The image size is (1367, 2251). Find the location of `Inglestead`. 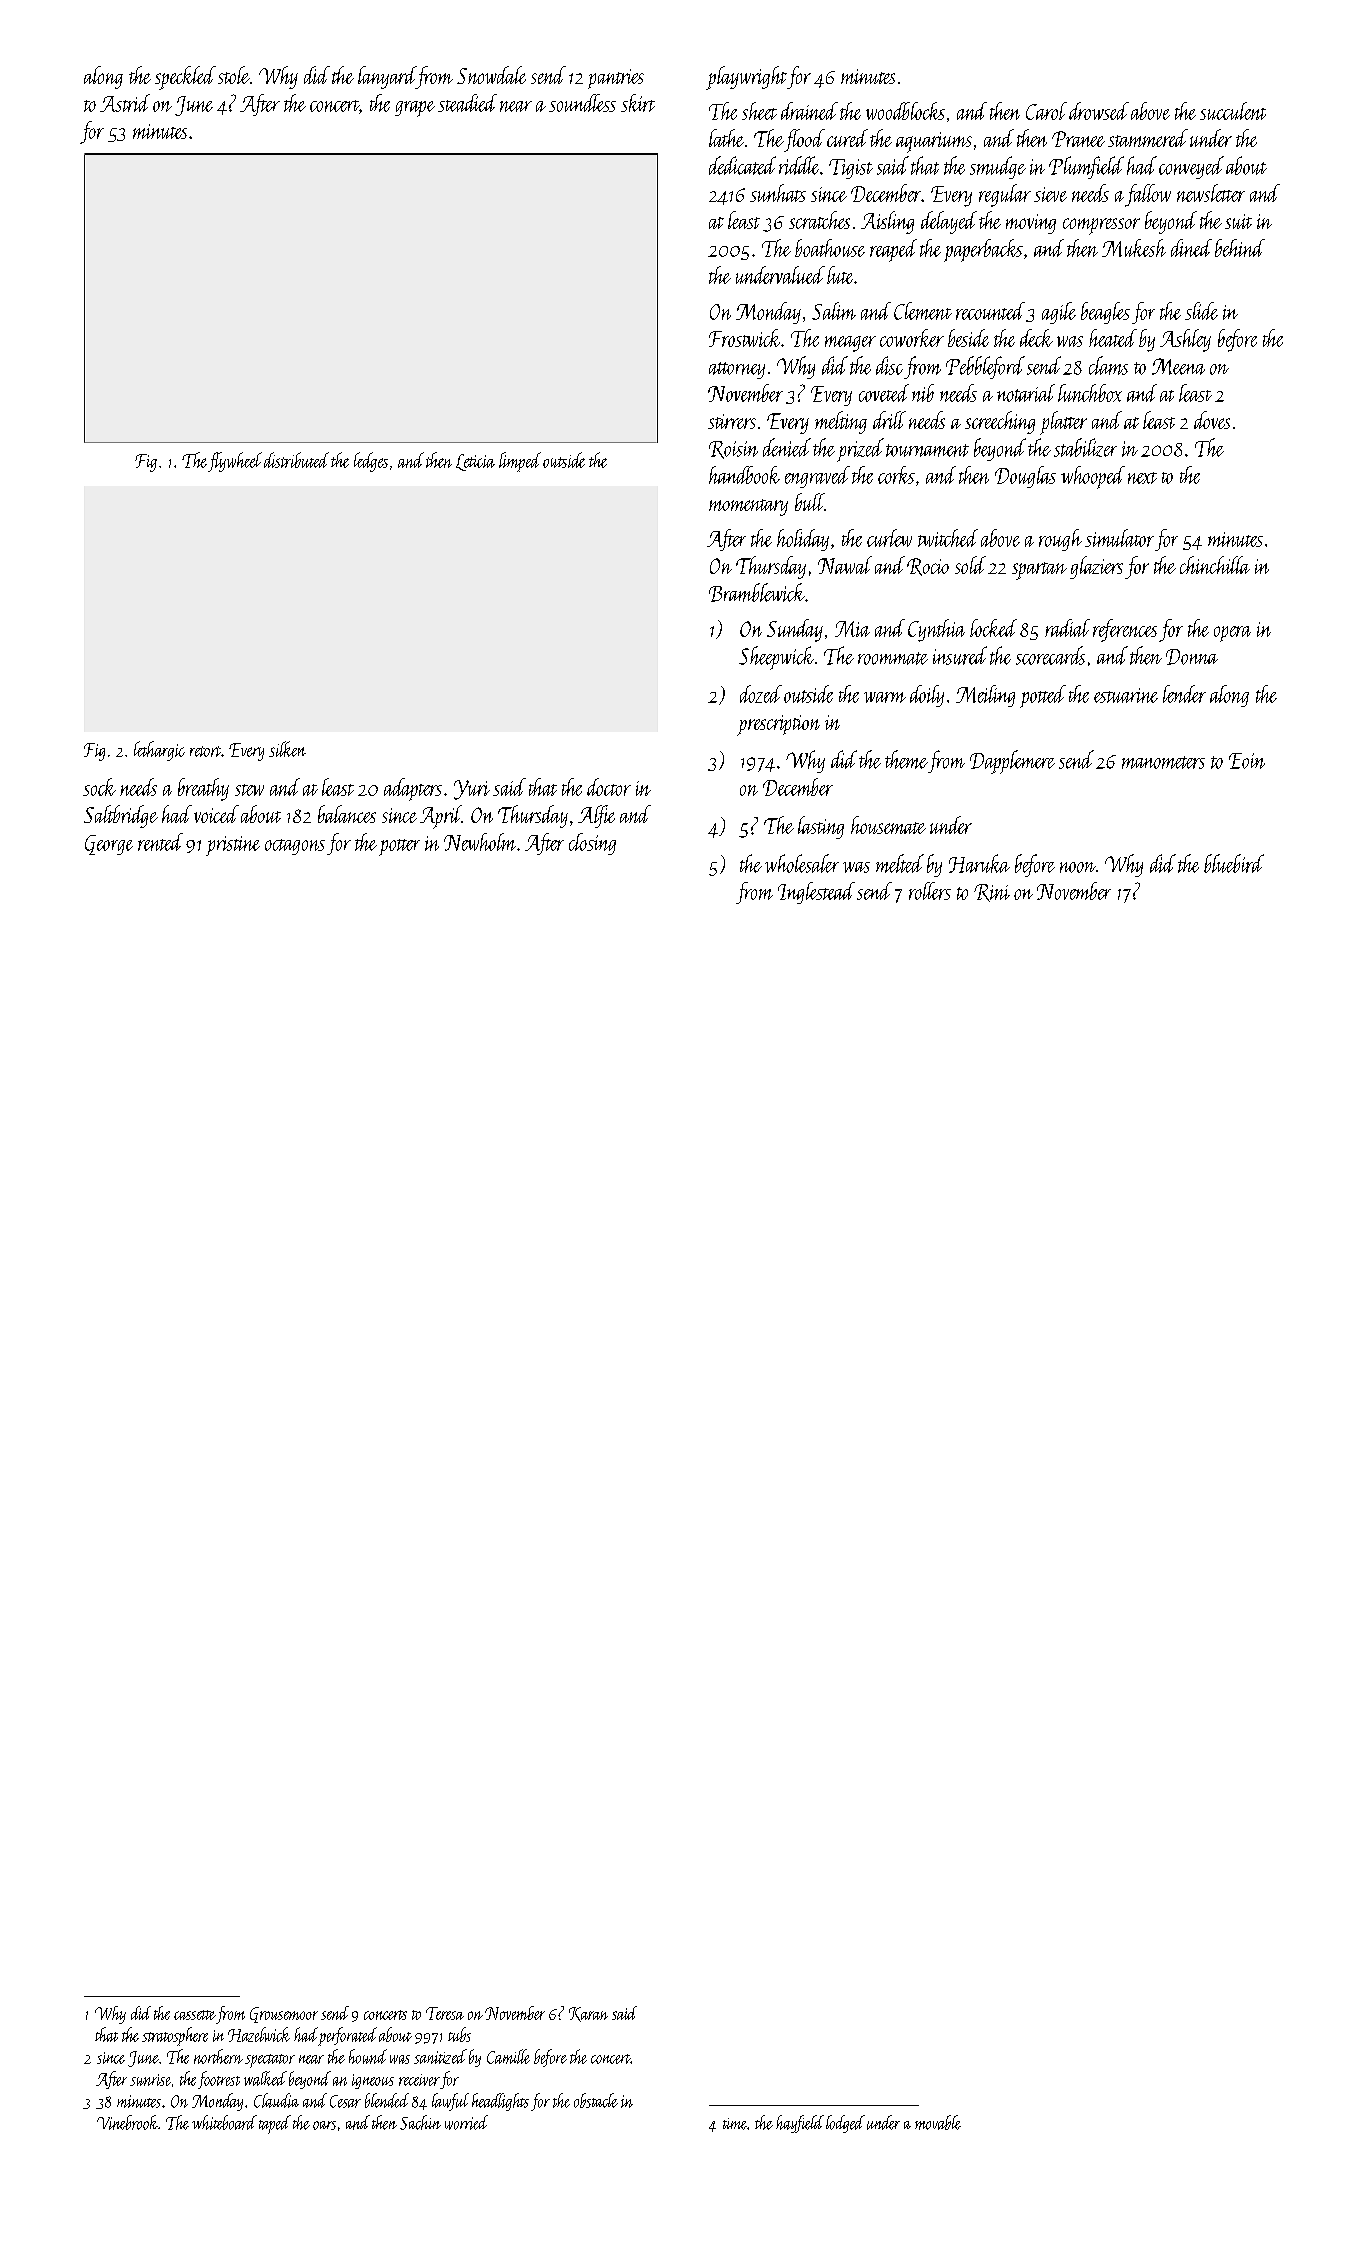

Inglestead is located at coordinates (816, 893).
